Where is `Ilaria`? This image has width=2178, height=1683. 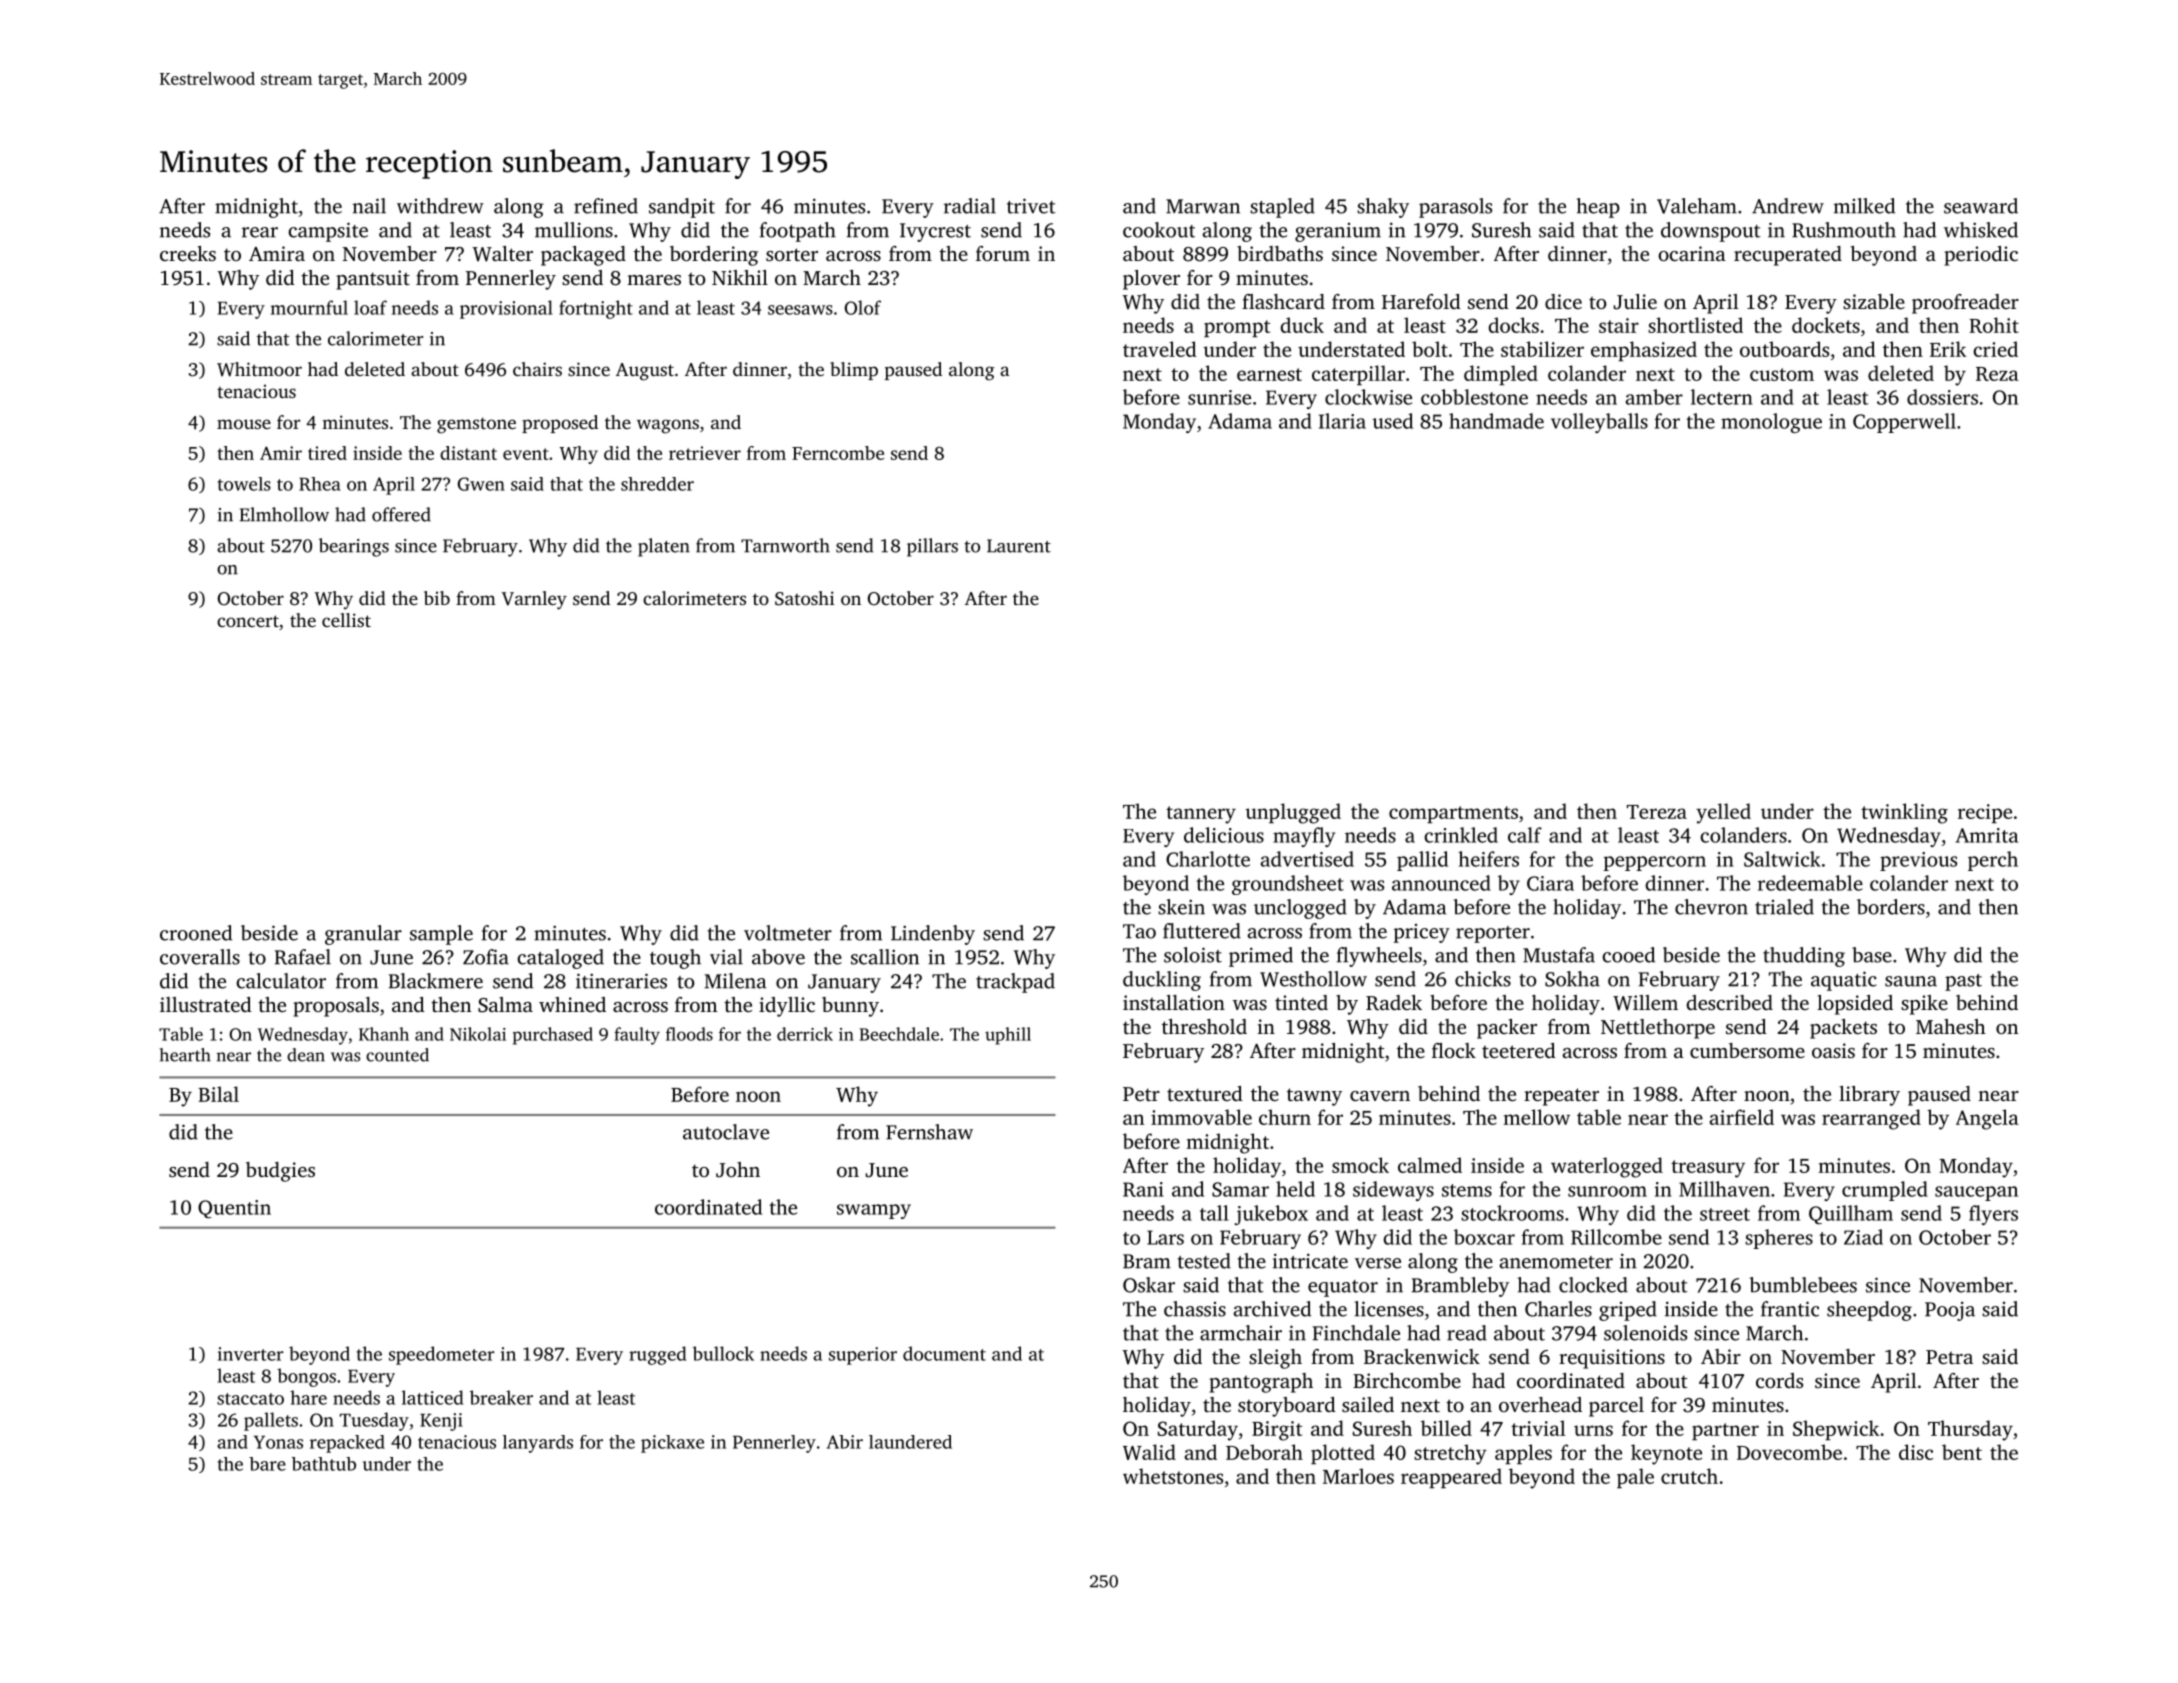
Ilaria is located at coordinates (1342, 421).
